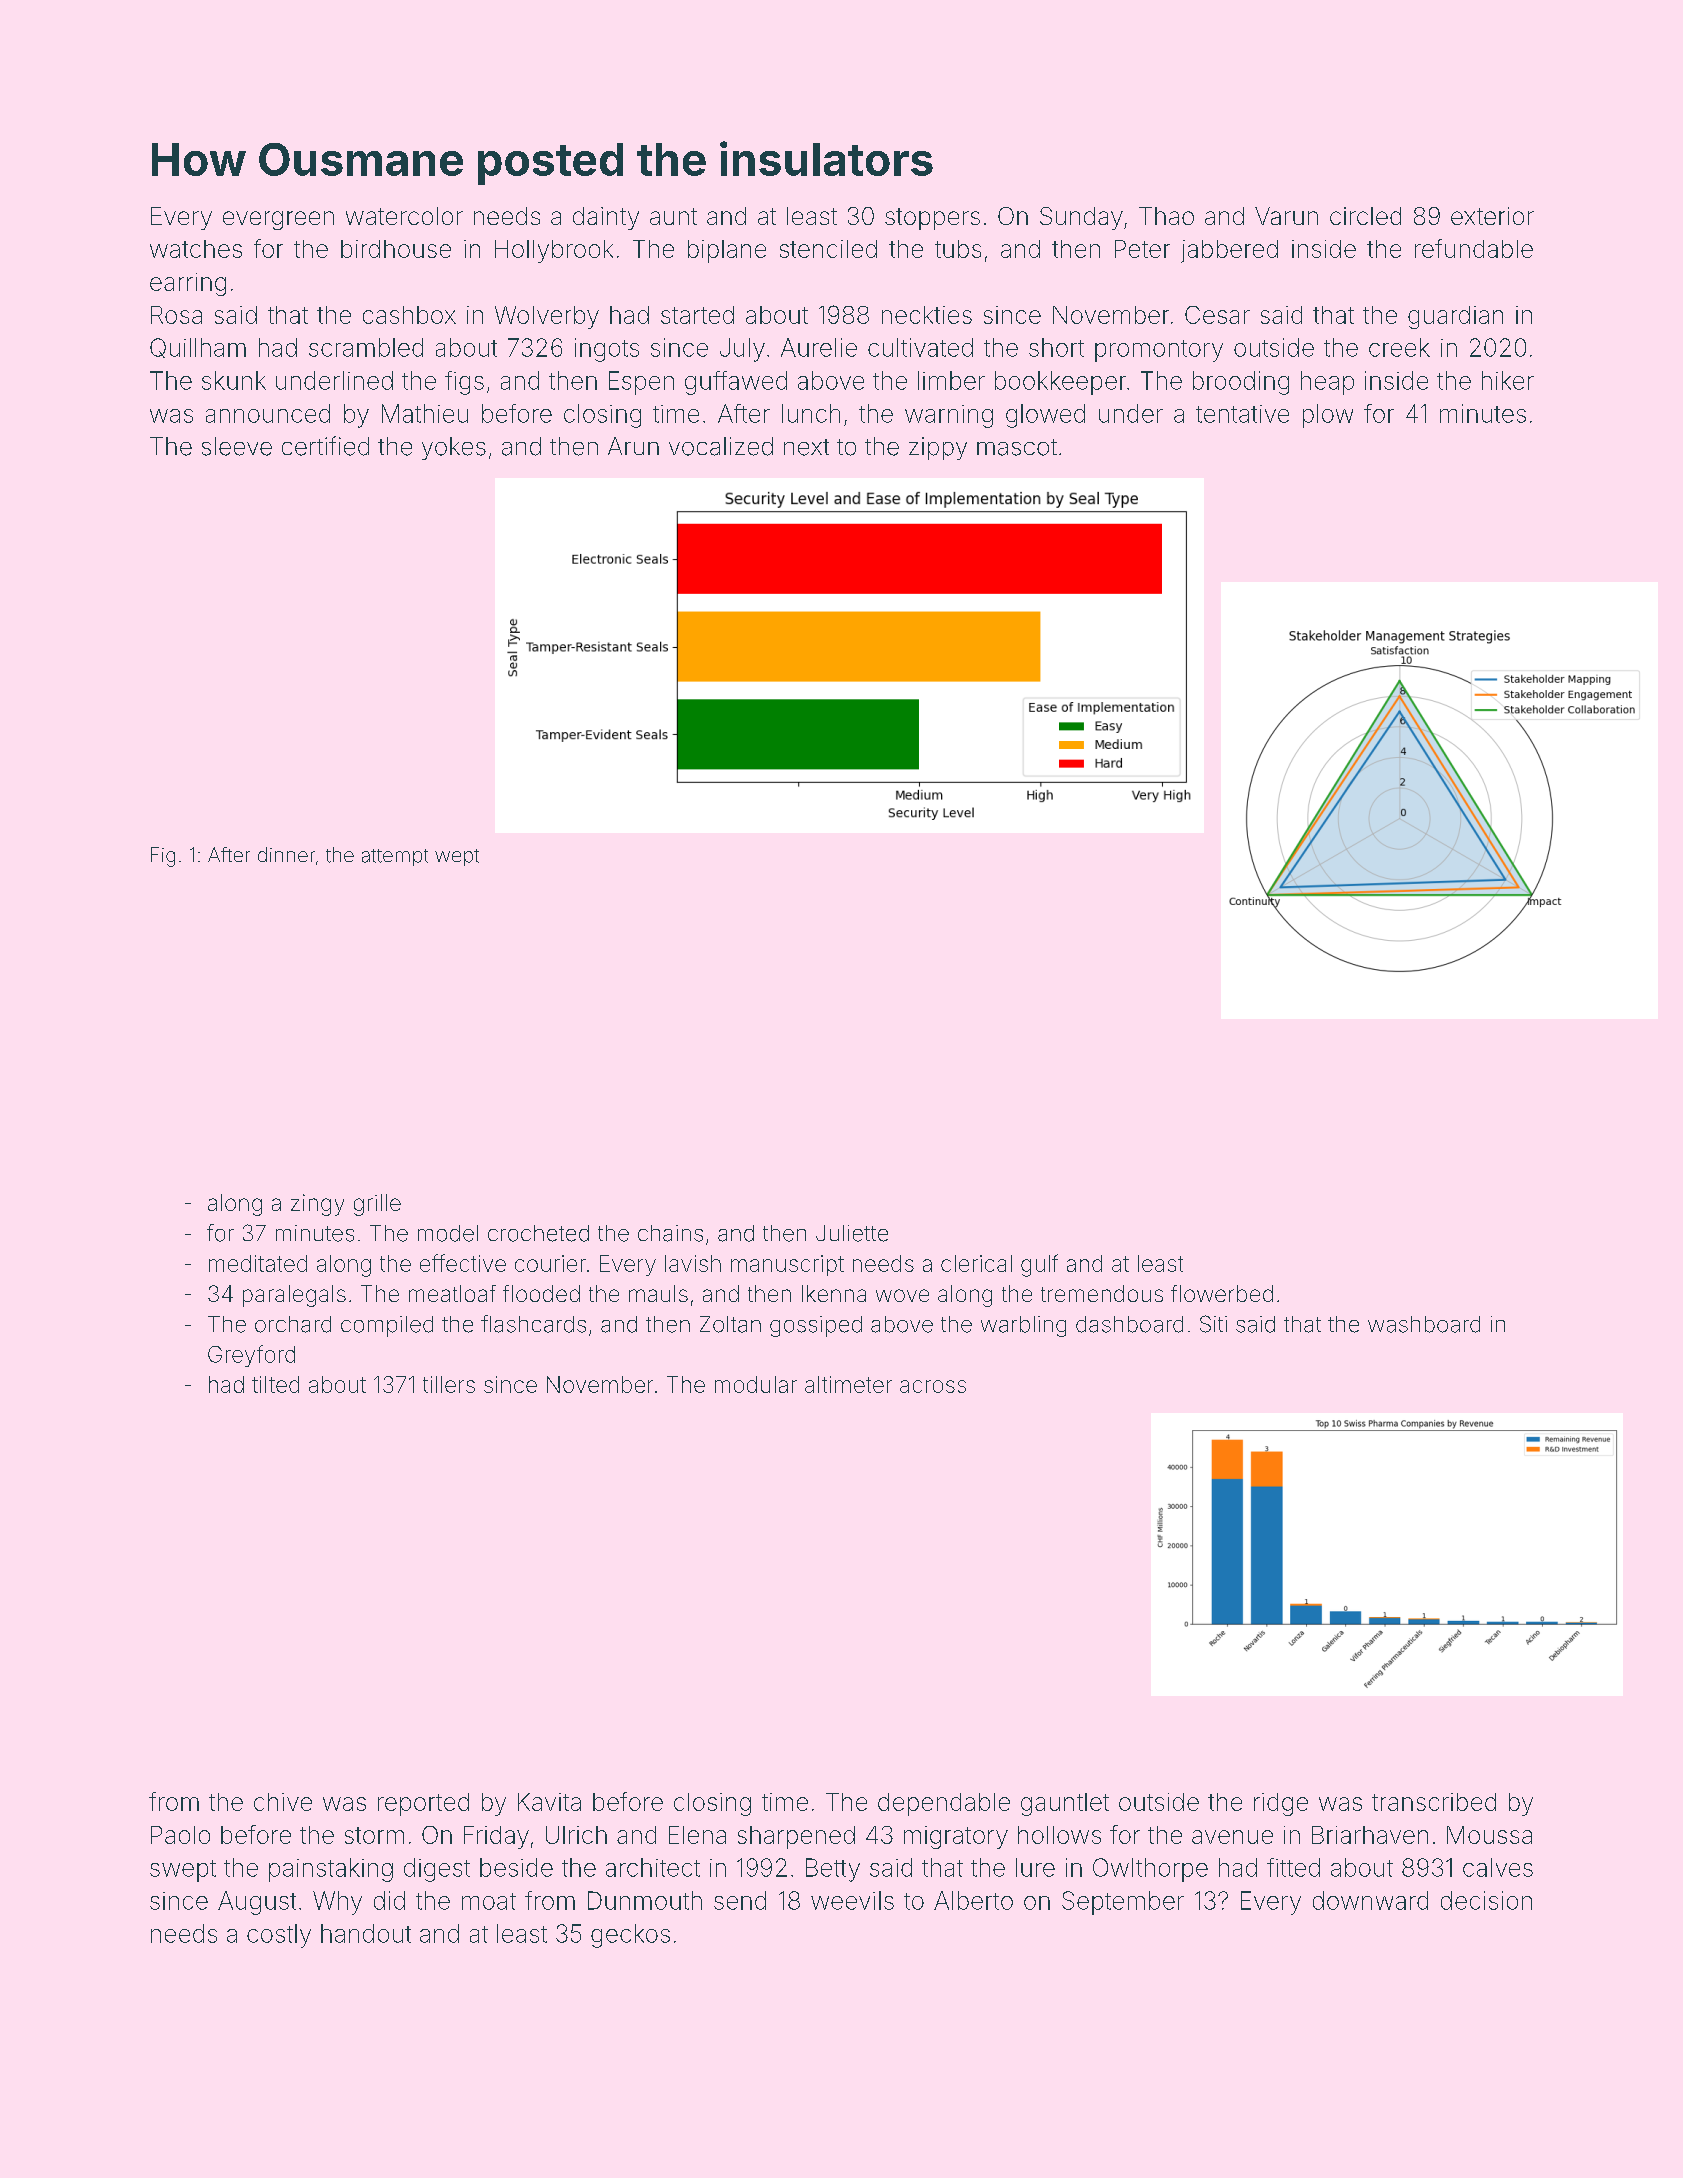  What do you see at coordinates (286, 854) in the page?
I see `dinner` at bounding box center [286, 854].
